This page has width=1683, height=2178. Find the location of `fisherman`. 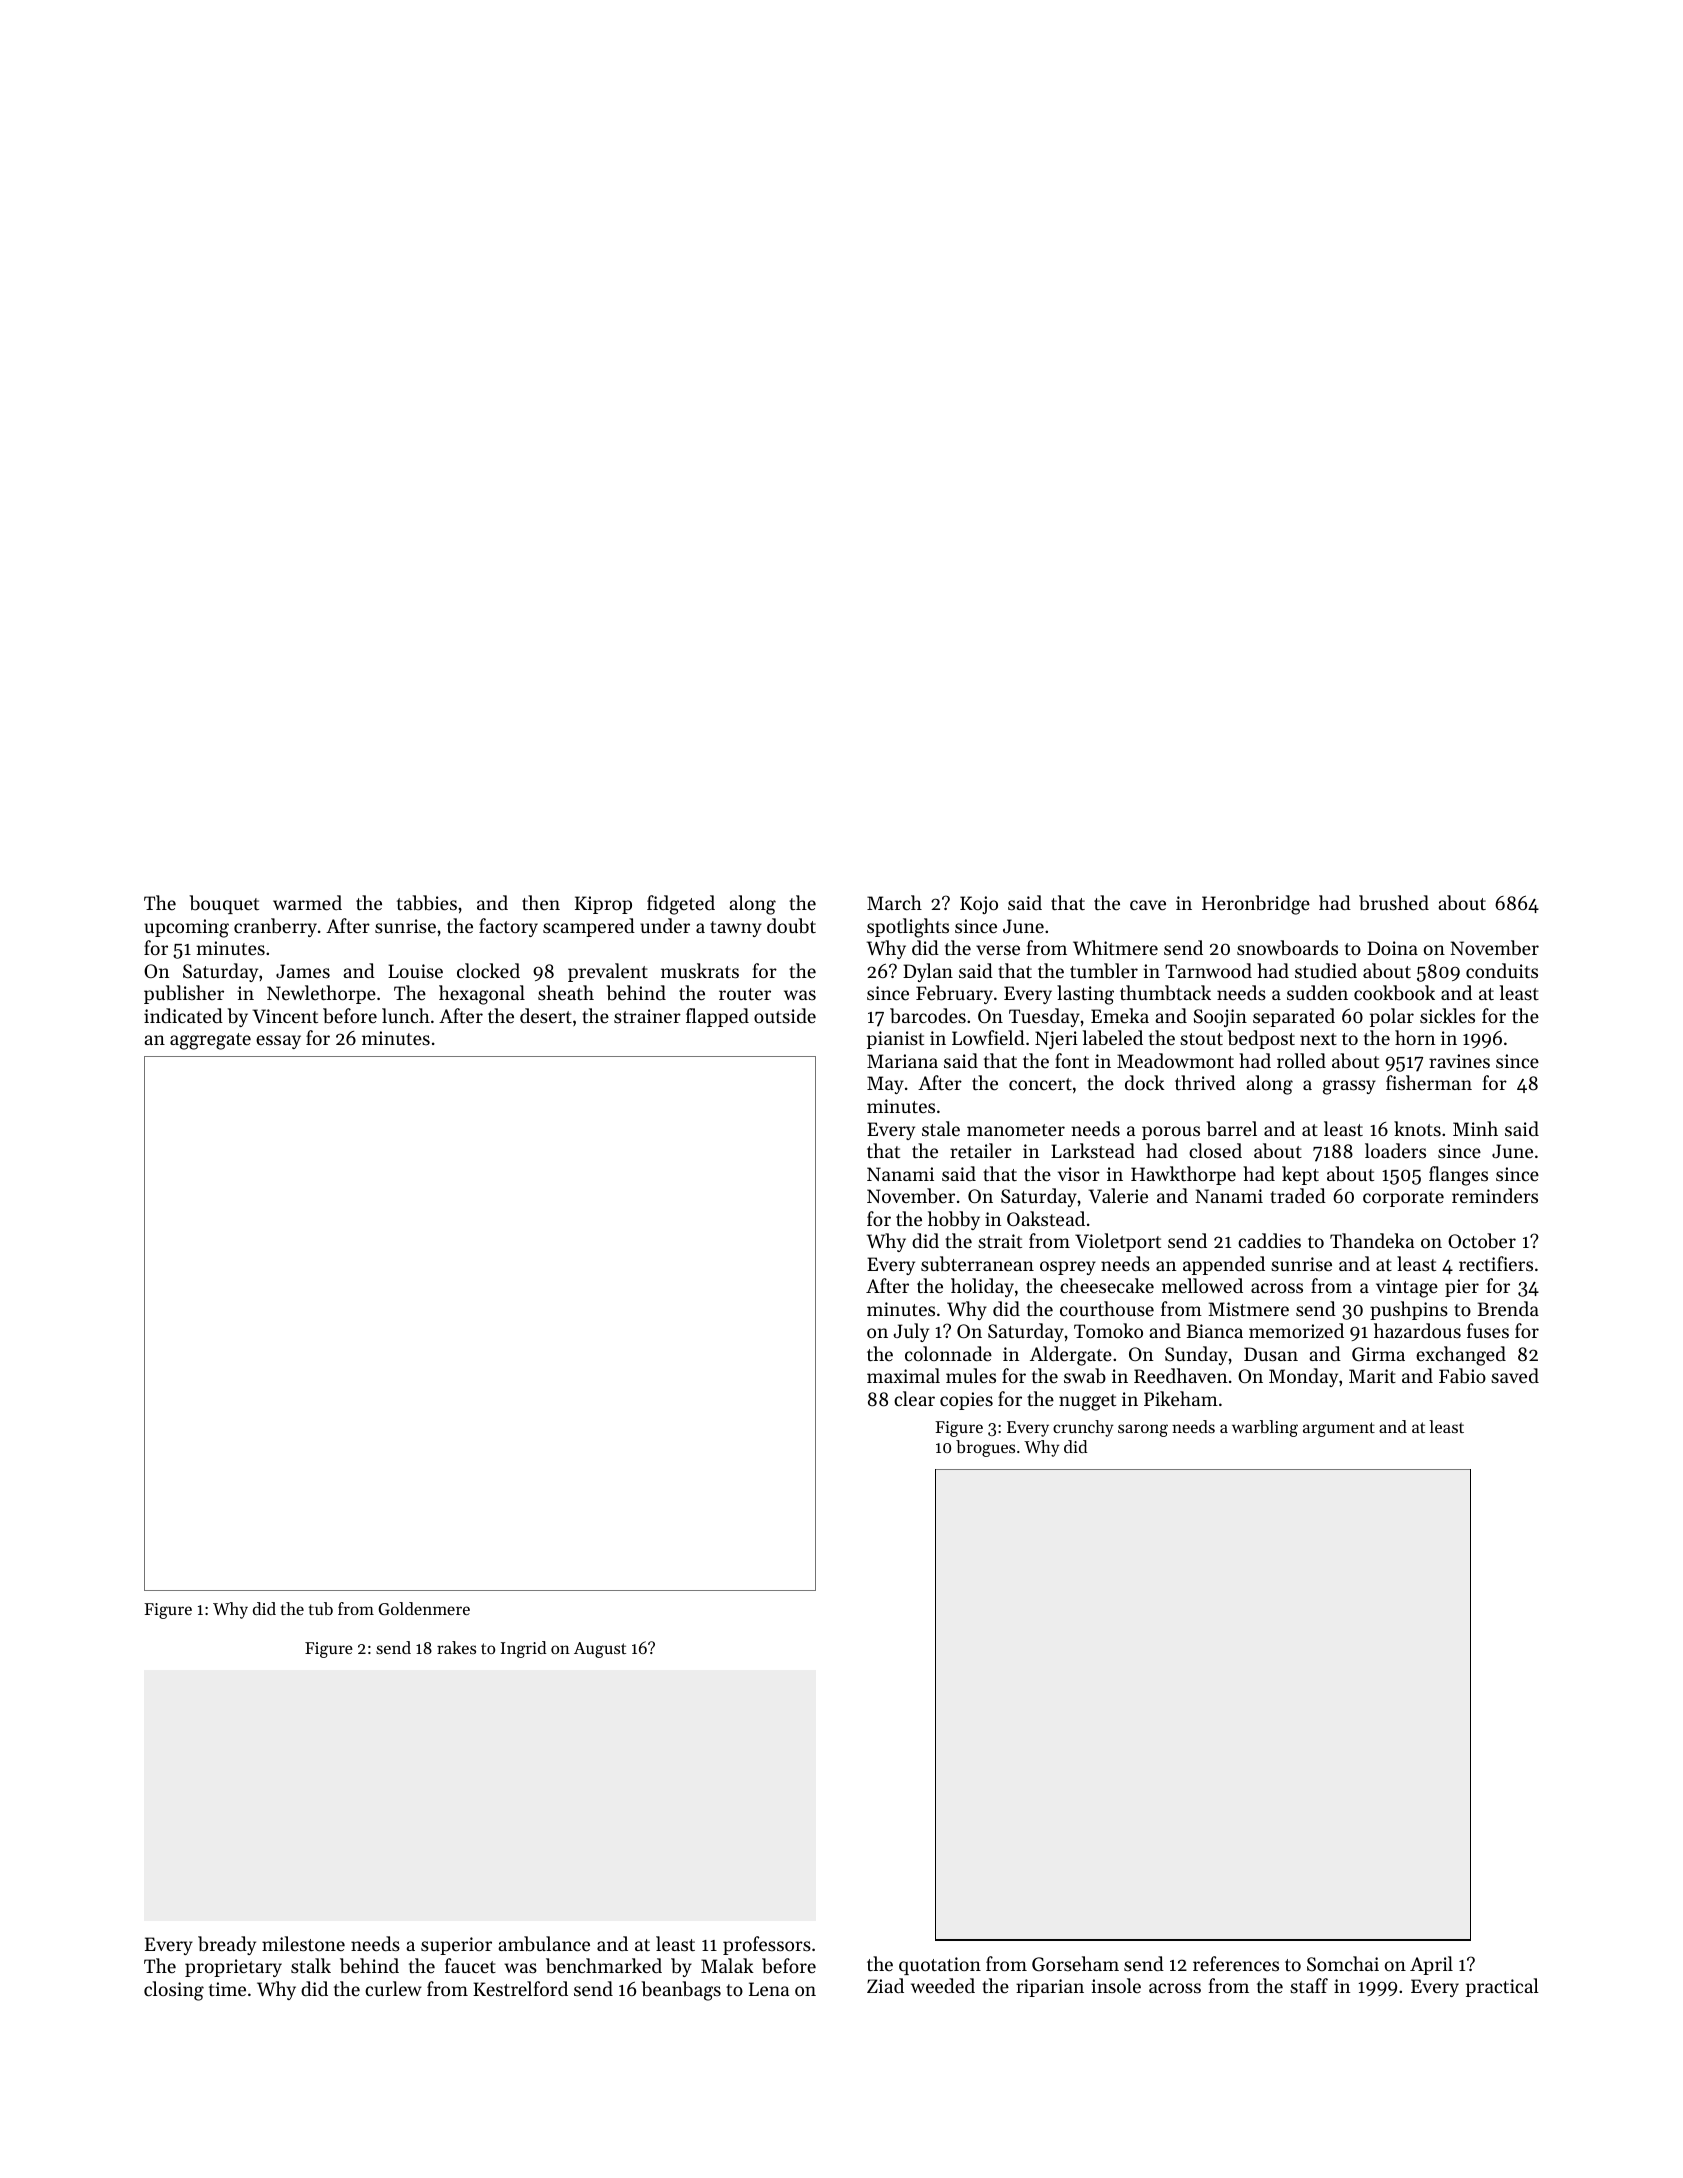

fisherman is located at coordinates (1429, 1082).
